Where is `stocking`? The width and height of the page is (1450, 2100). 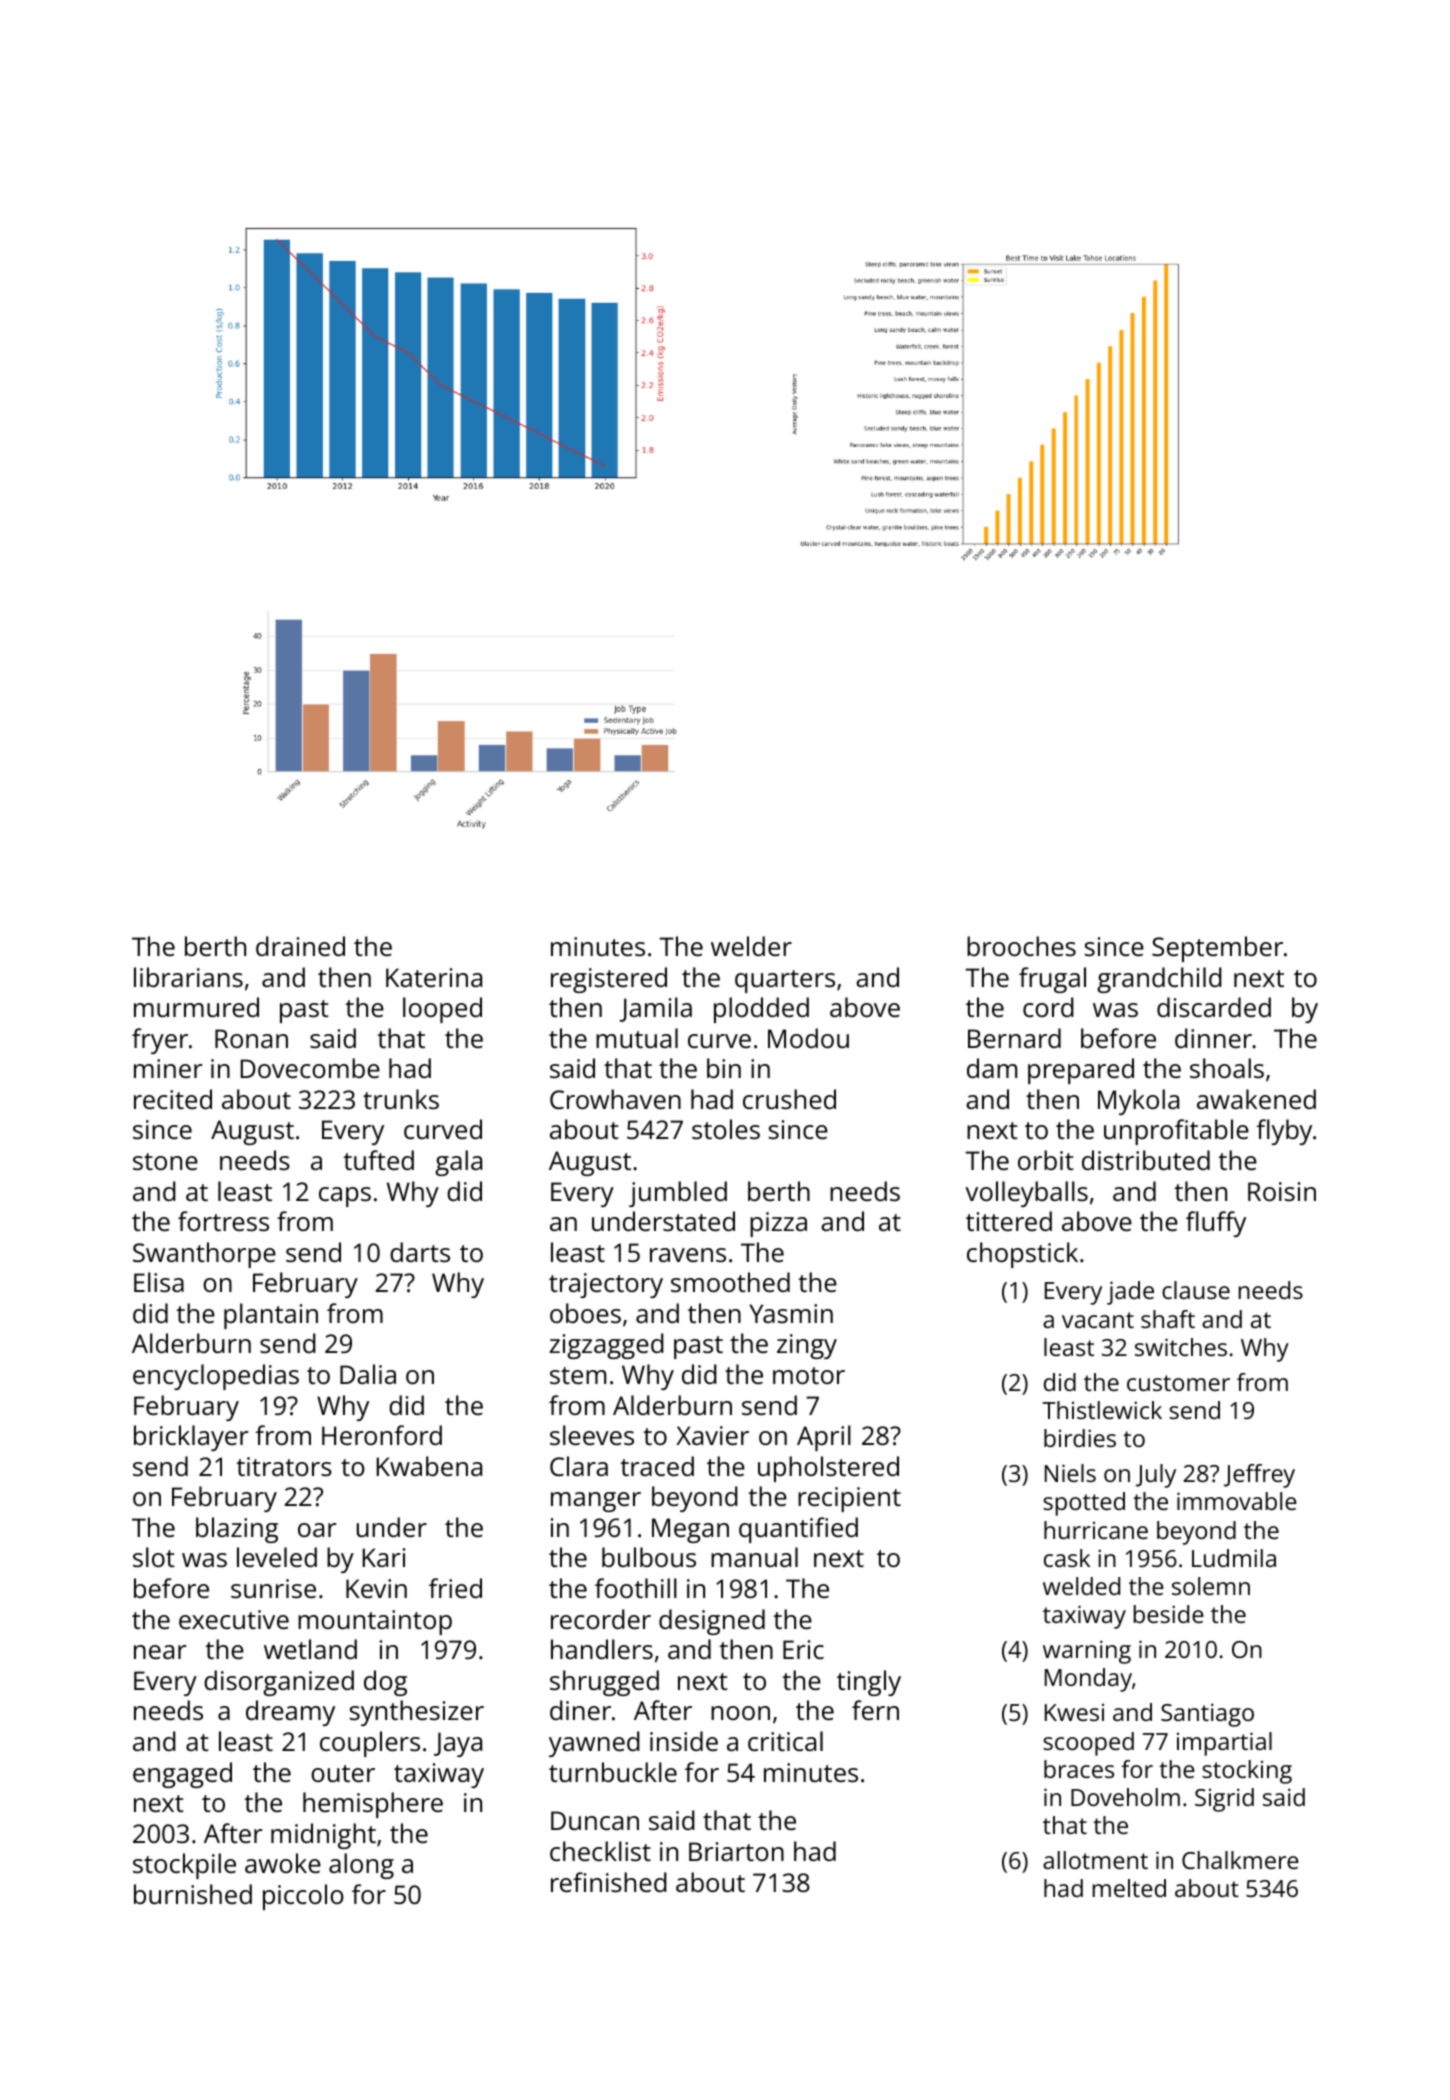
stocking is located at coordinates (1247, 1772).
